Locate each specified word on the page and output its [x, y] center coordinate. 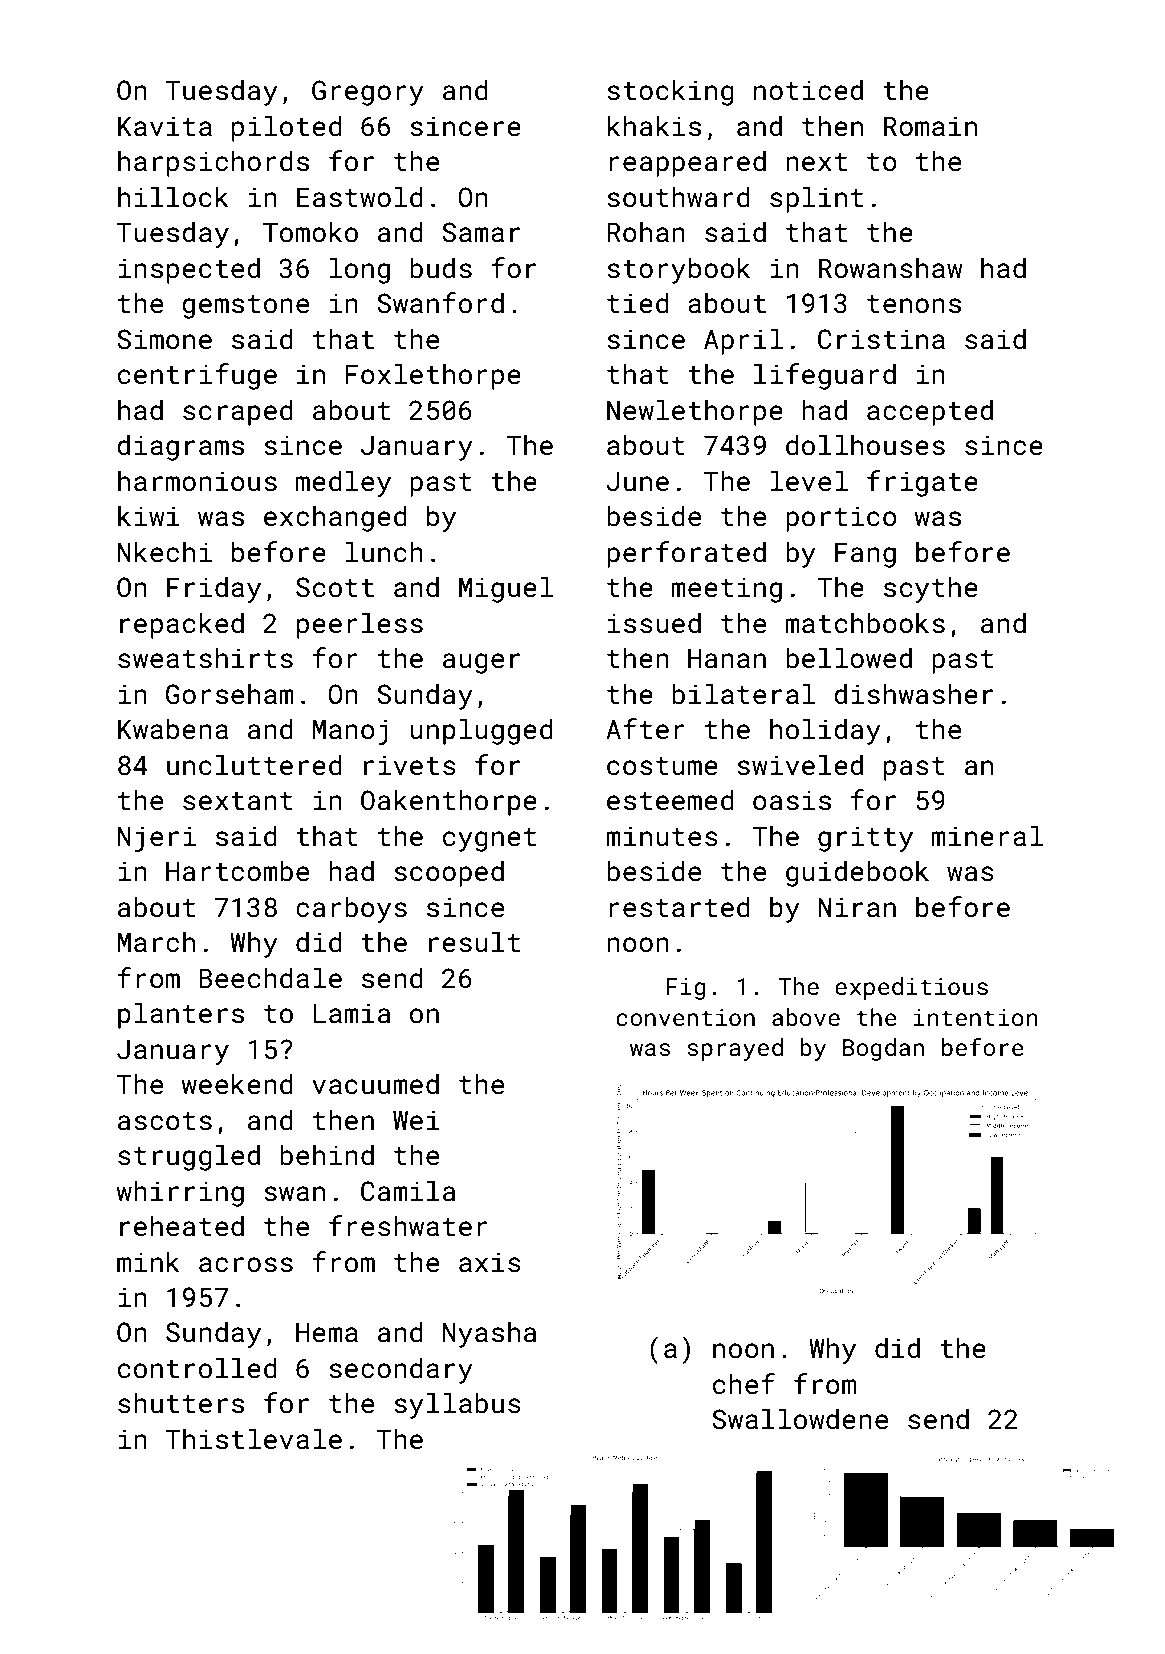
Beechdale [270, 978]
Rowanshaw [891, 268]
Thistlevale [253, 1439]
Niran [857, 907]
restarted [679, 907]
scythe [931, 589]
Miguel [506, 589]
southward [678, 197]
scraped [238, 412]
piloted [287, 128]
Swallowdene [800, 1419]
